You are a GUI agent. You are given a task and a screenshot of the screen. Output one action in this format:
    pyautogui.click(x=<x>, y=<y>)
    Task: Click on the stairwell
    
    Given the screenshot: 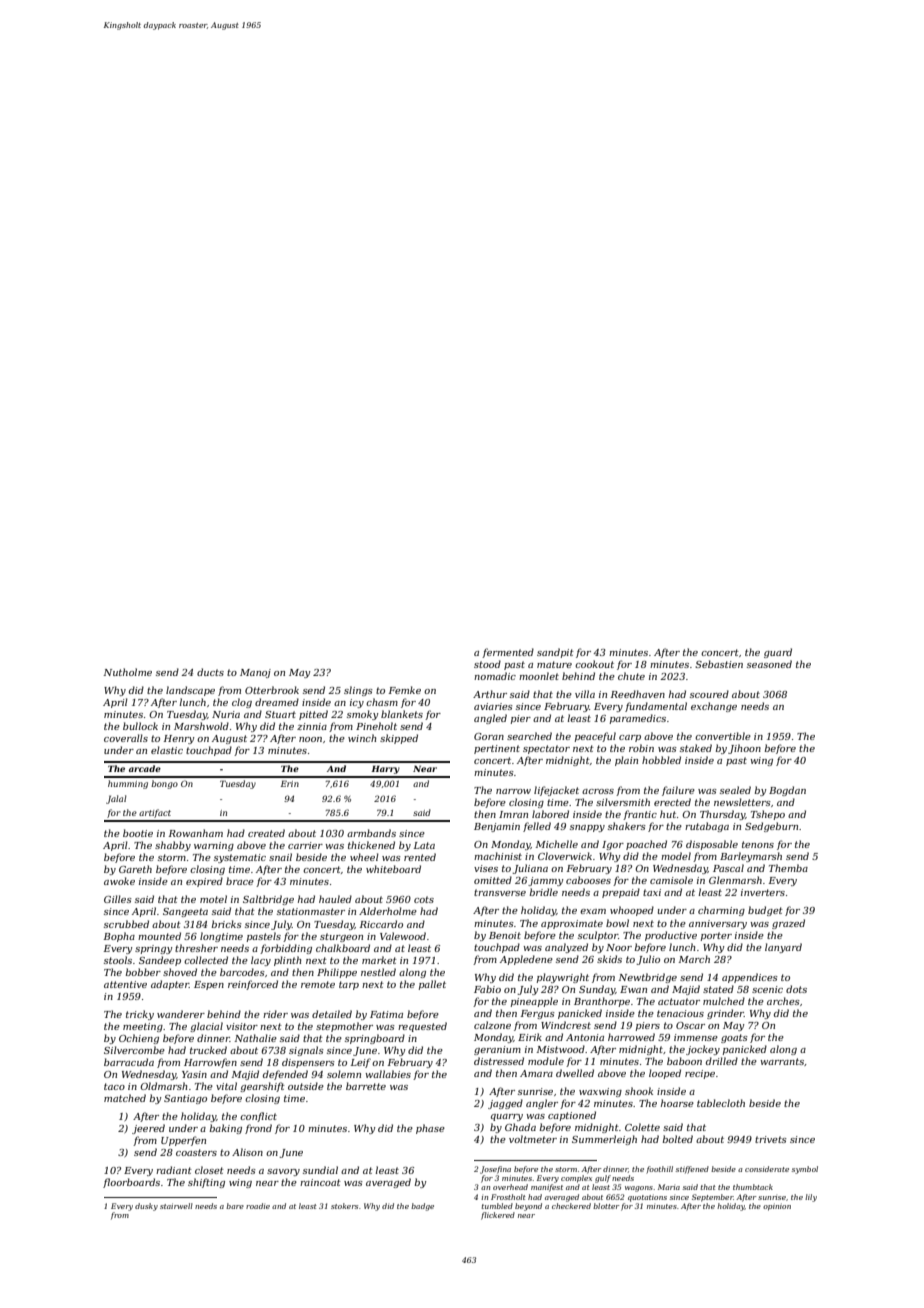 What is the action you would take?
    pyautogui.click(x=176, y=1206)
